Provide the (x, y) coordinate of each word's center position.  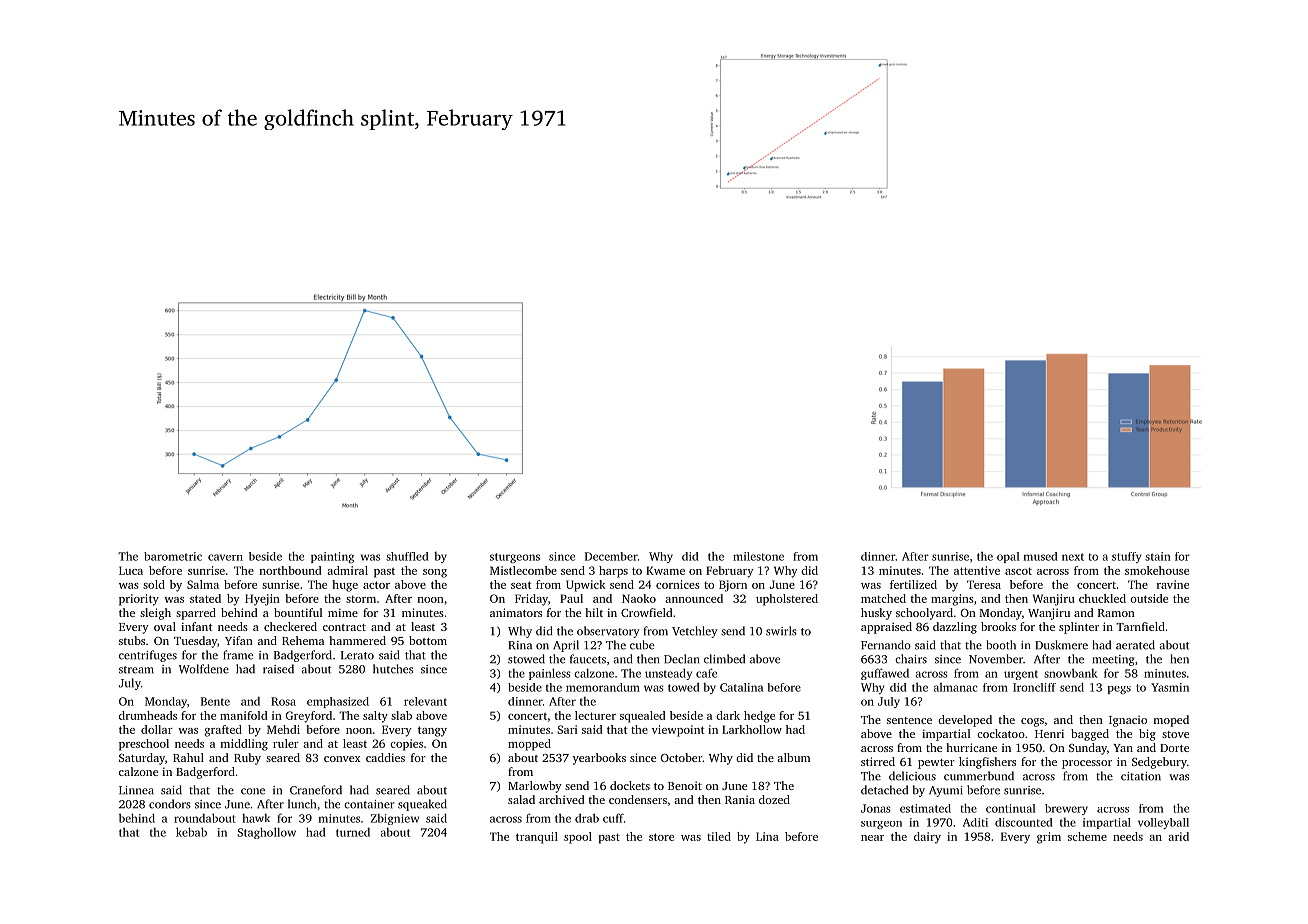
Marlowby (535, 787)
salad (521, 799)
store (661, 837)
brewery (1066, 809)
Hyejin (262, 600)
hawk (256, 818)
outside (1149, 598)
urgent (1021, 675)
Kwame (665, 570)
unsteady (668, 674)
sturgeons (515, 558)
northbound (290, 570)
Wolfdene (204, 669)
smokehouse (1157, 570)
